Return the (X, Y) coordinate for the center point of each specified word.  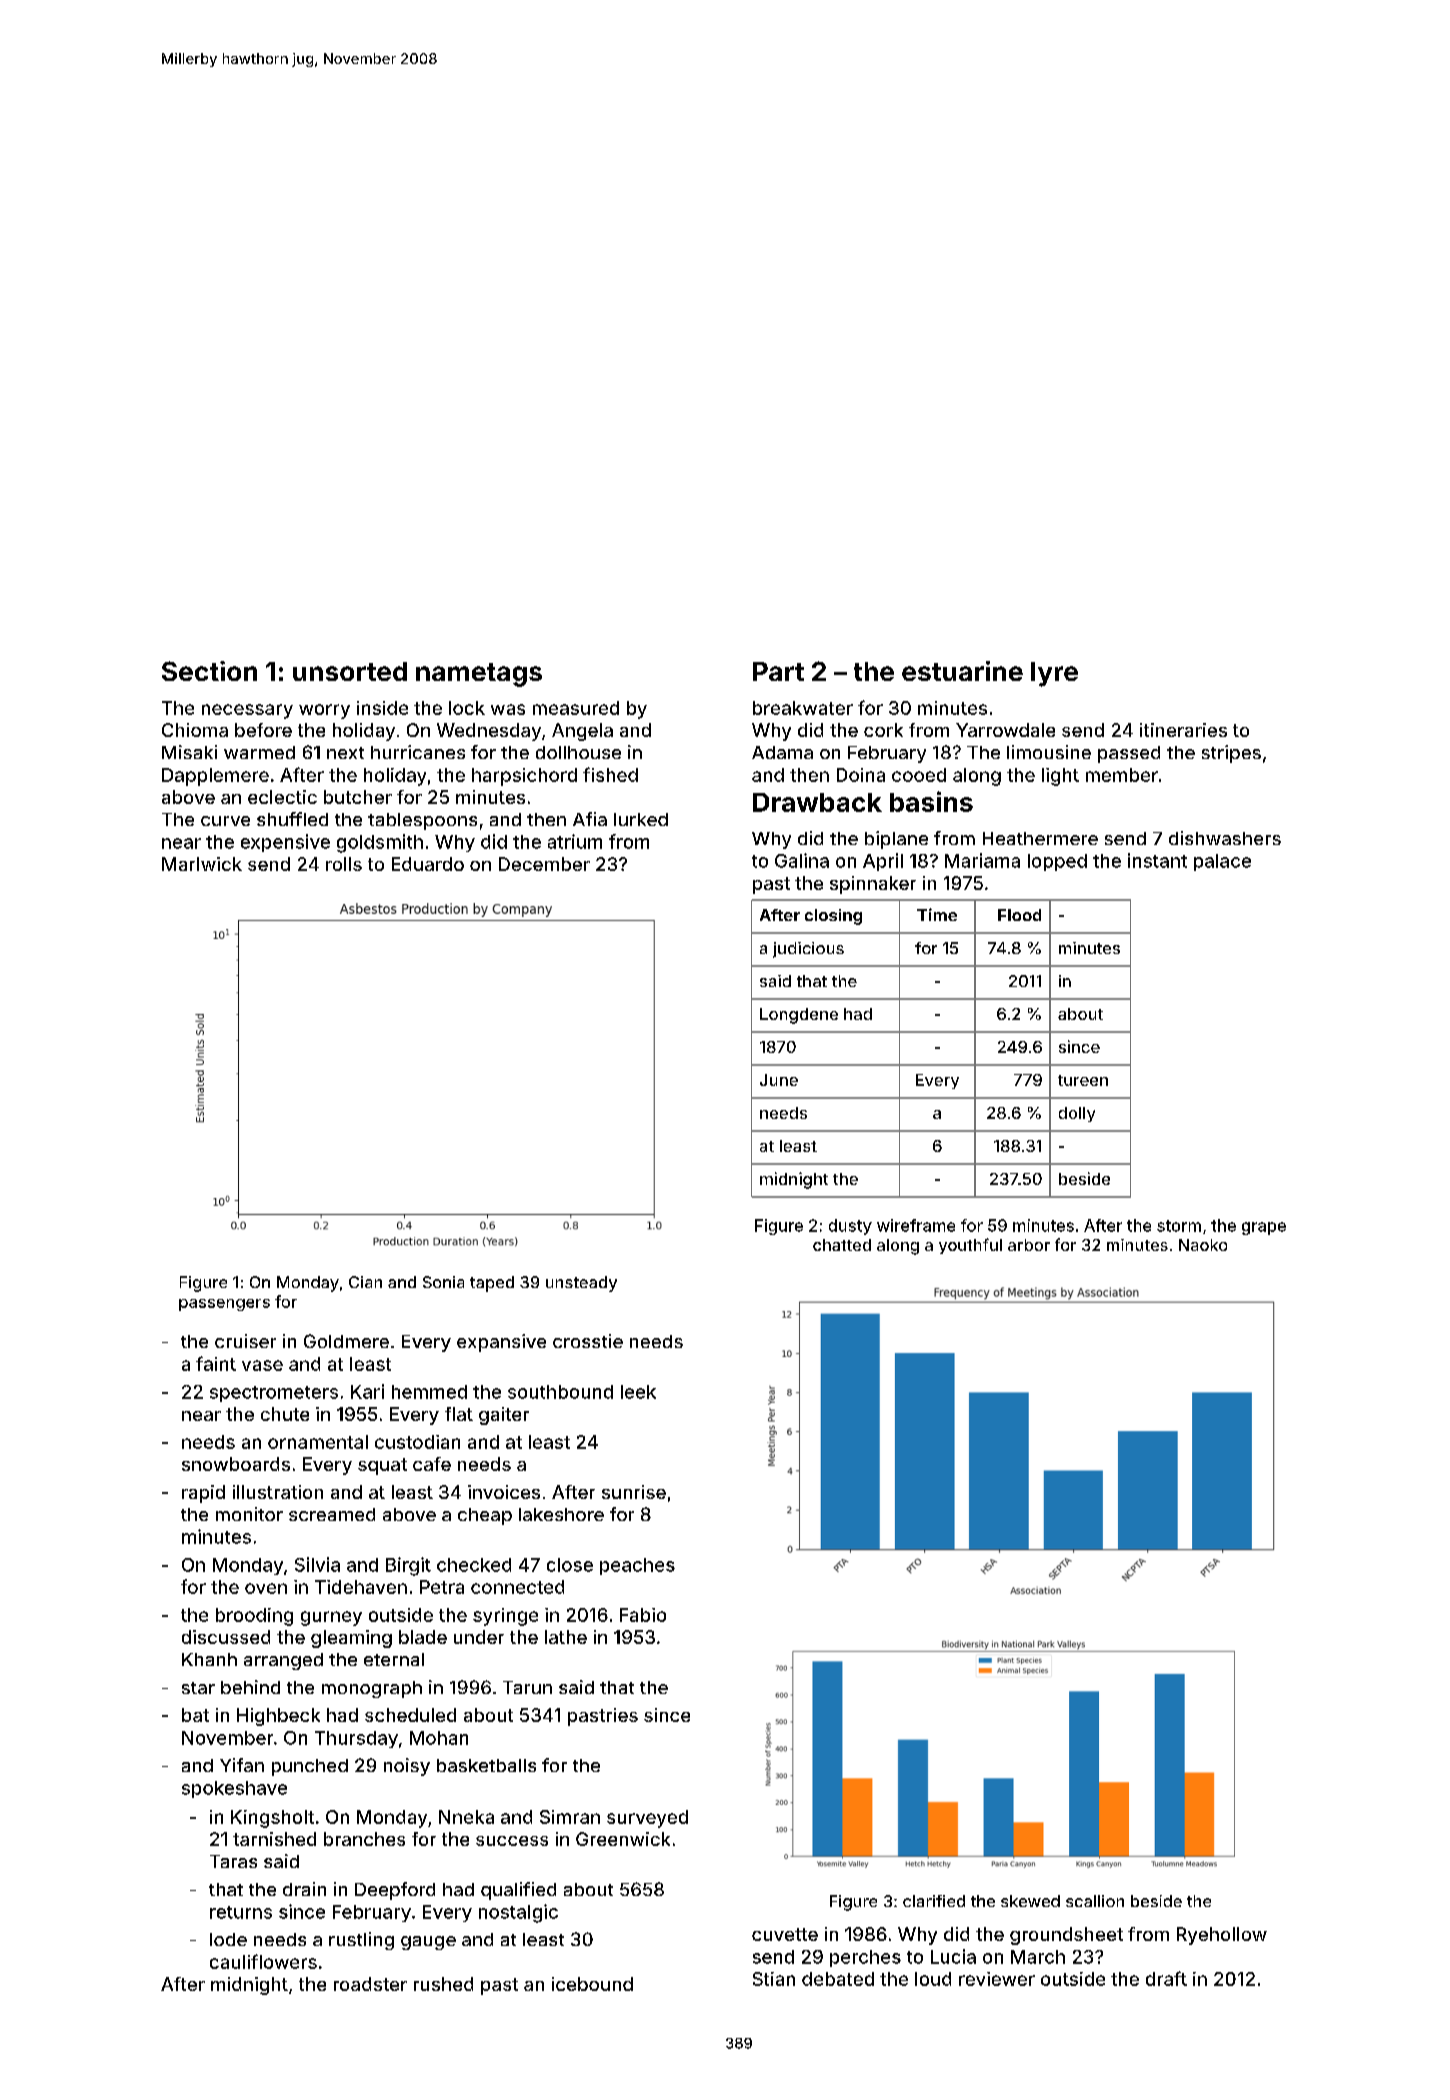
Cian (365, 1282)
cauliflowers (263, 1961)
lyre (1054, 674)
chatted (842, 1245)
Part (778, 671)
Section (209, 671)
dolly (1077, 1114)
